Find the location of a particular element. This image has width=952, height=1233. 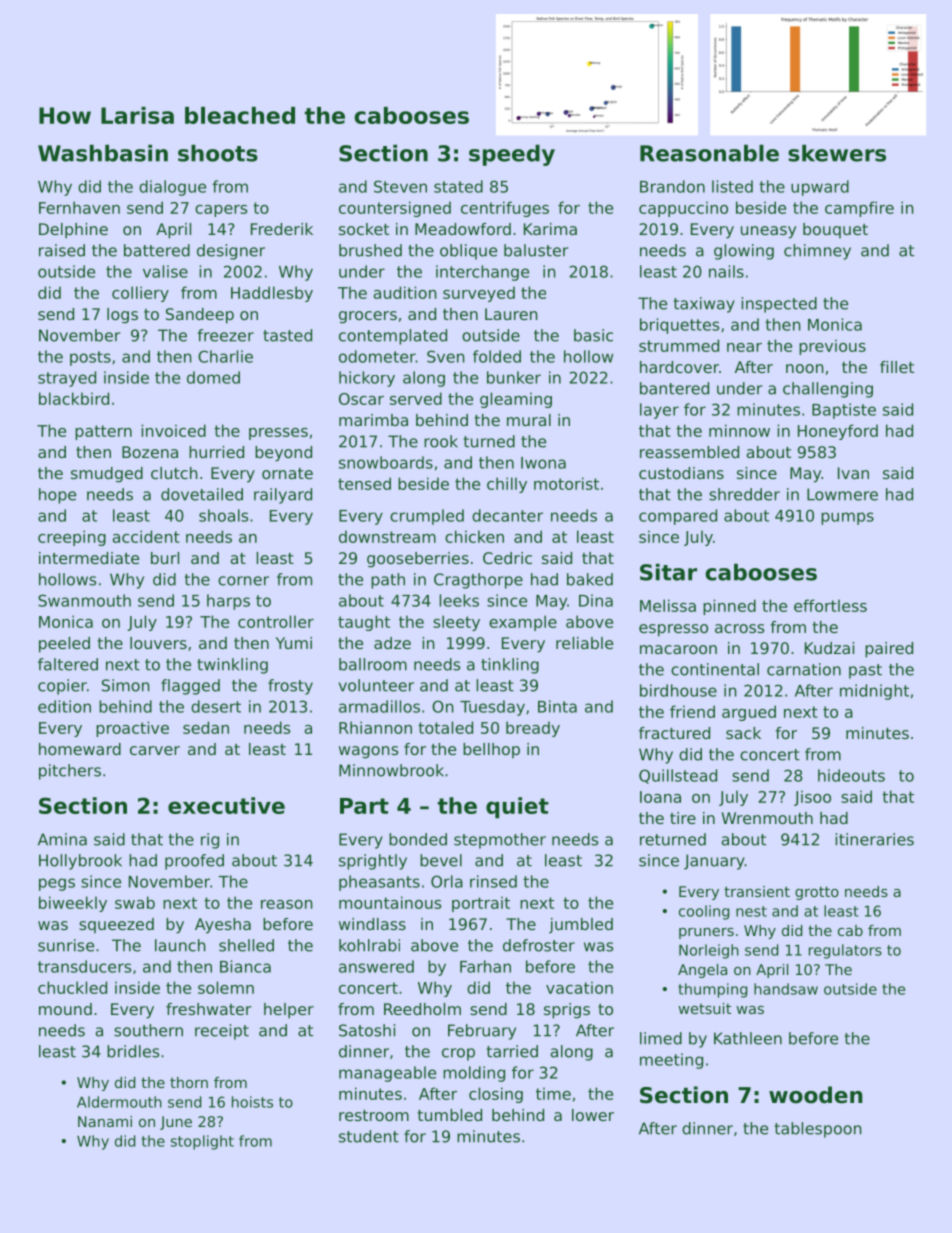

Washbasin is located at coordinates (103, 153).
